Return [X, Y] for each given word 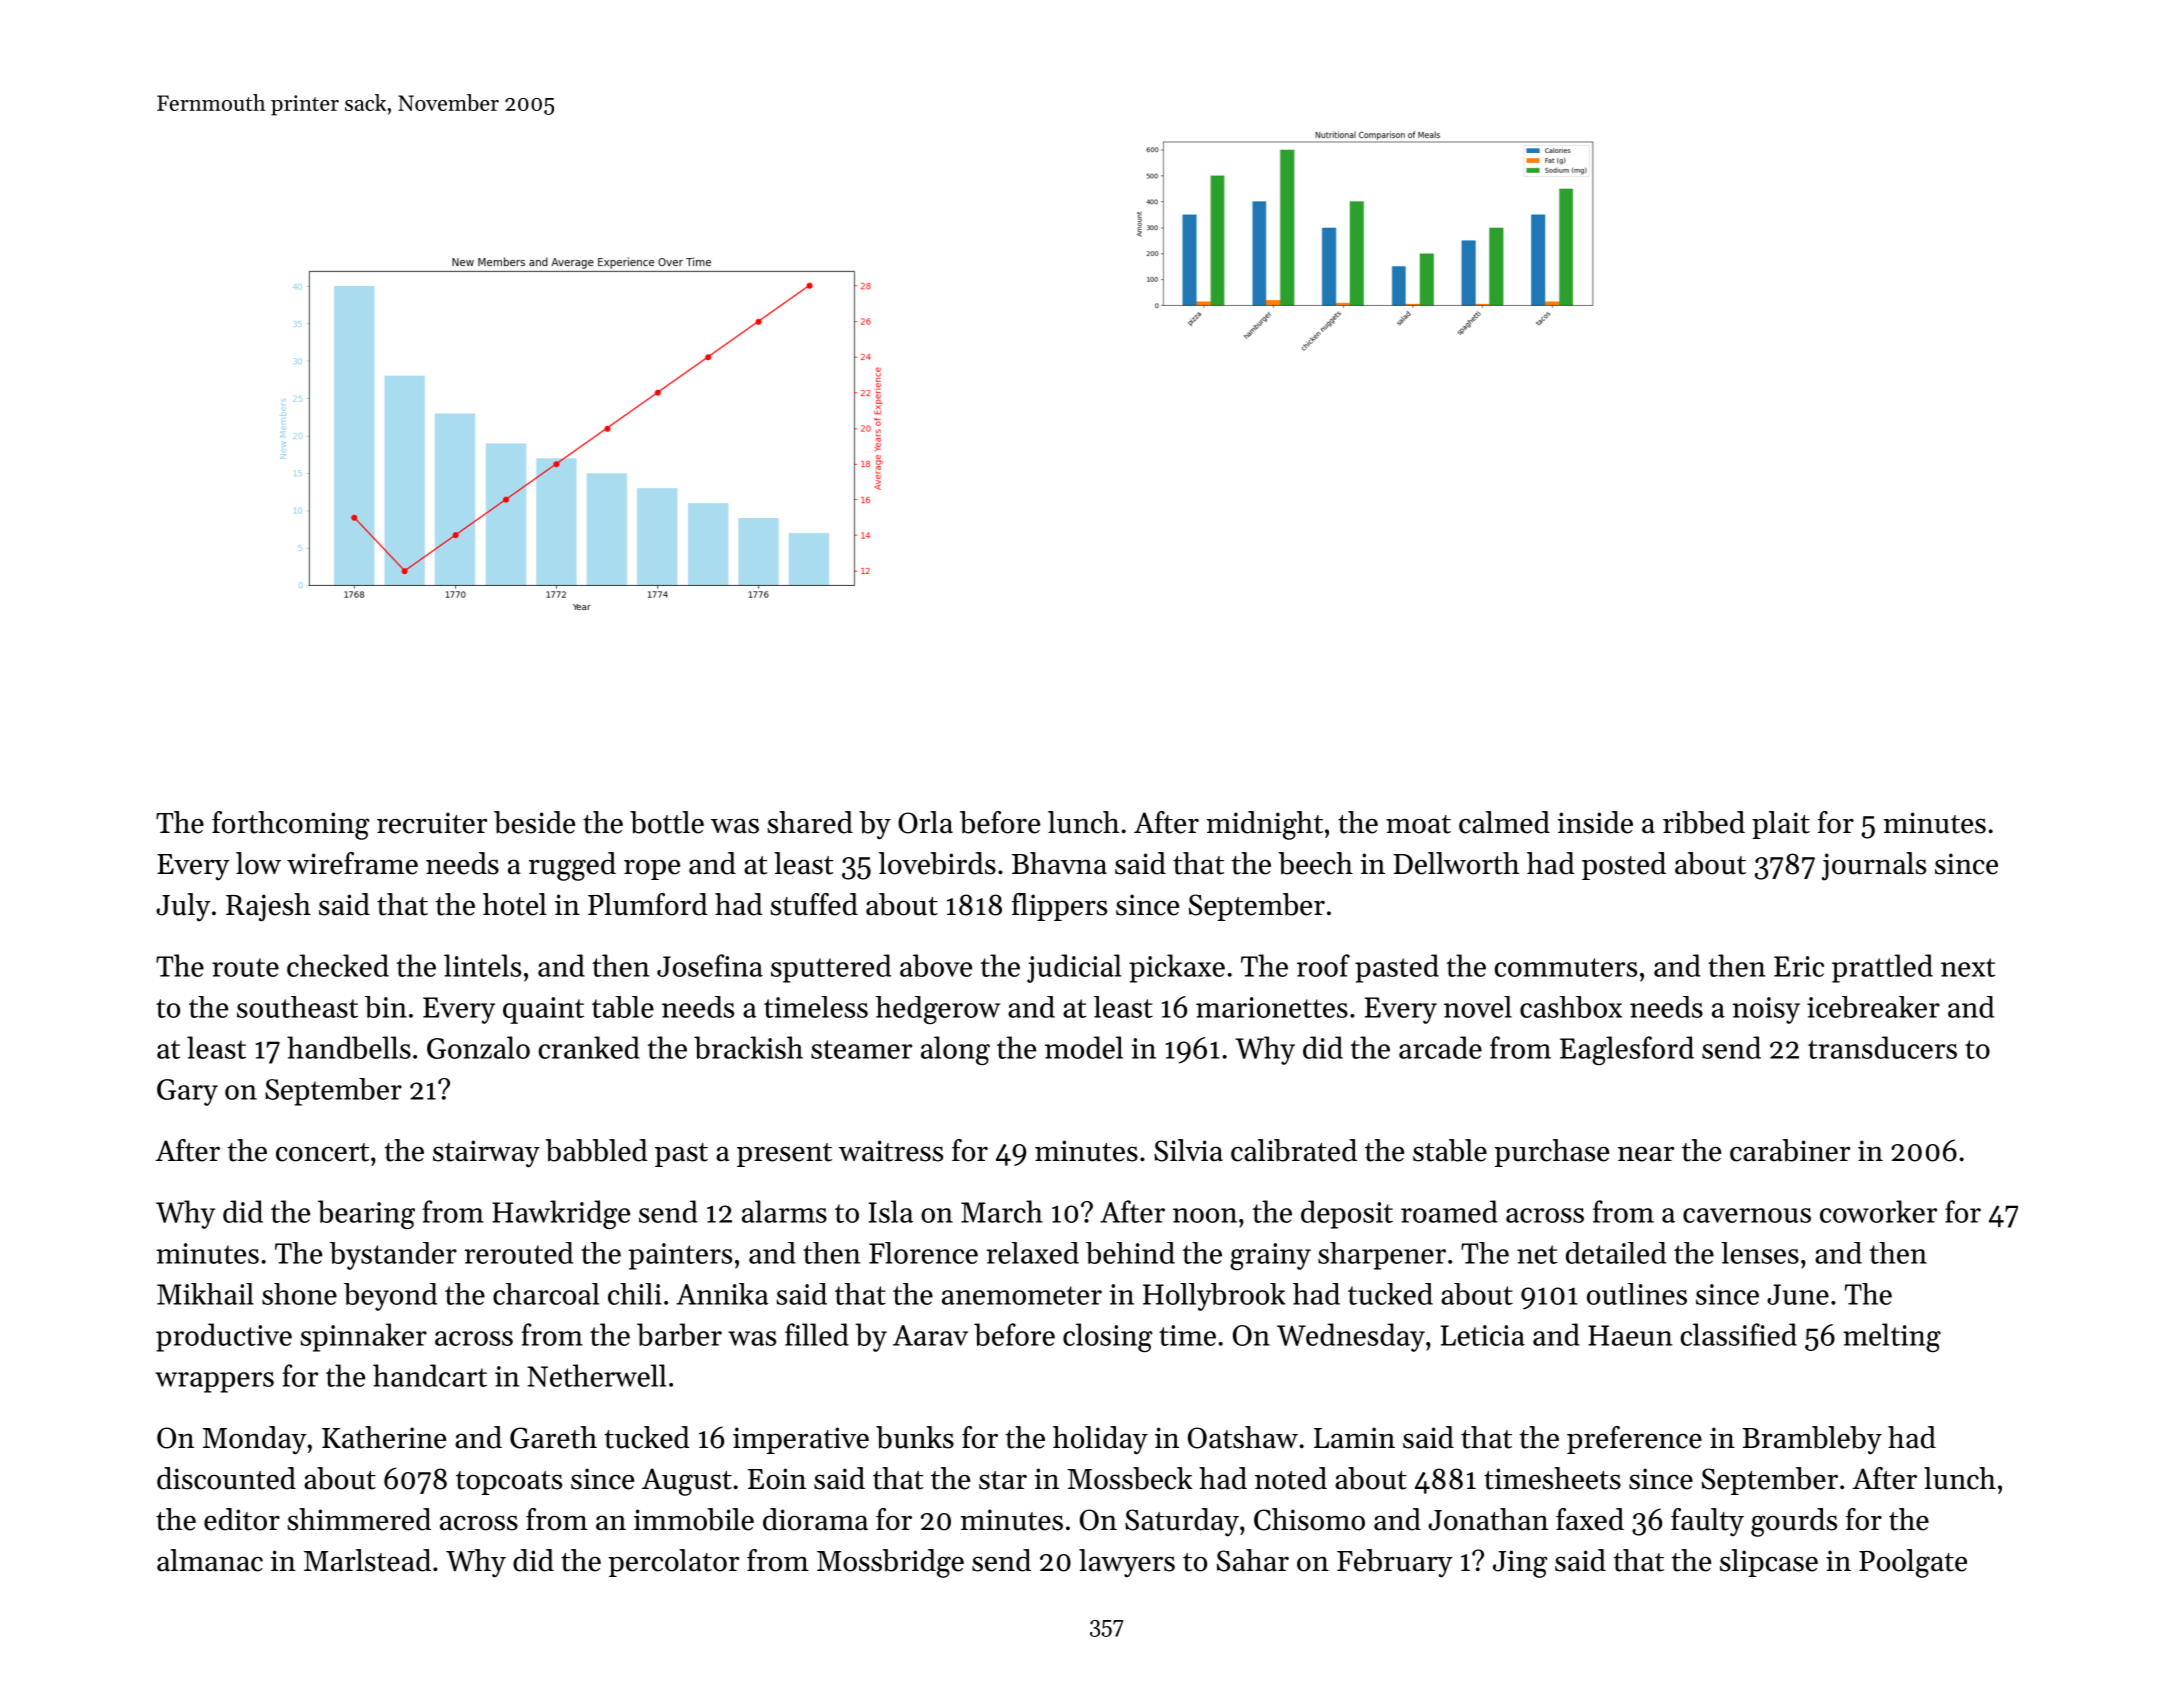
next [1968, 967]
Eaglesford [1627, 1050]
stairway [486, 1154]
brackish [748, 1047]
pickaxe [1177, 968]
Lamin [1354, 1438]
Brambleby [1812, 1440]
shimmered [359, 1519]
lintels [482, 965]
